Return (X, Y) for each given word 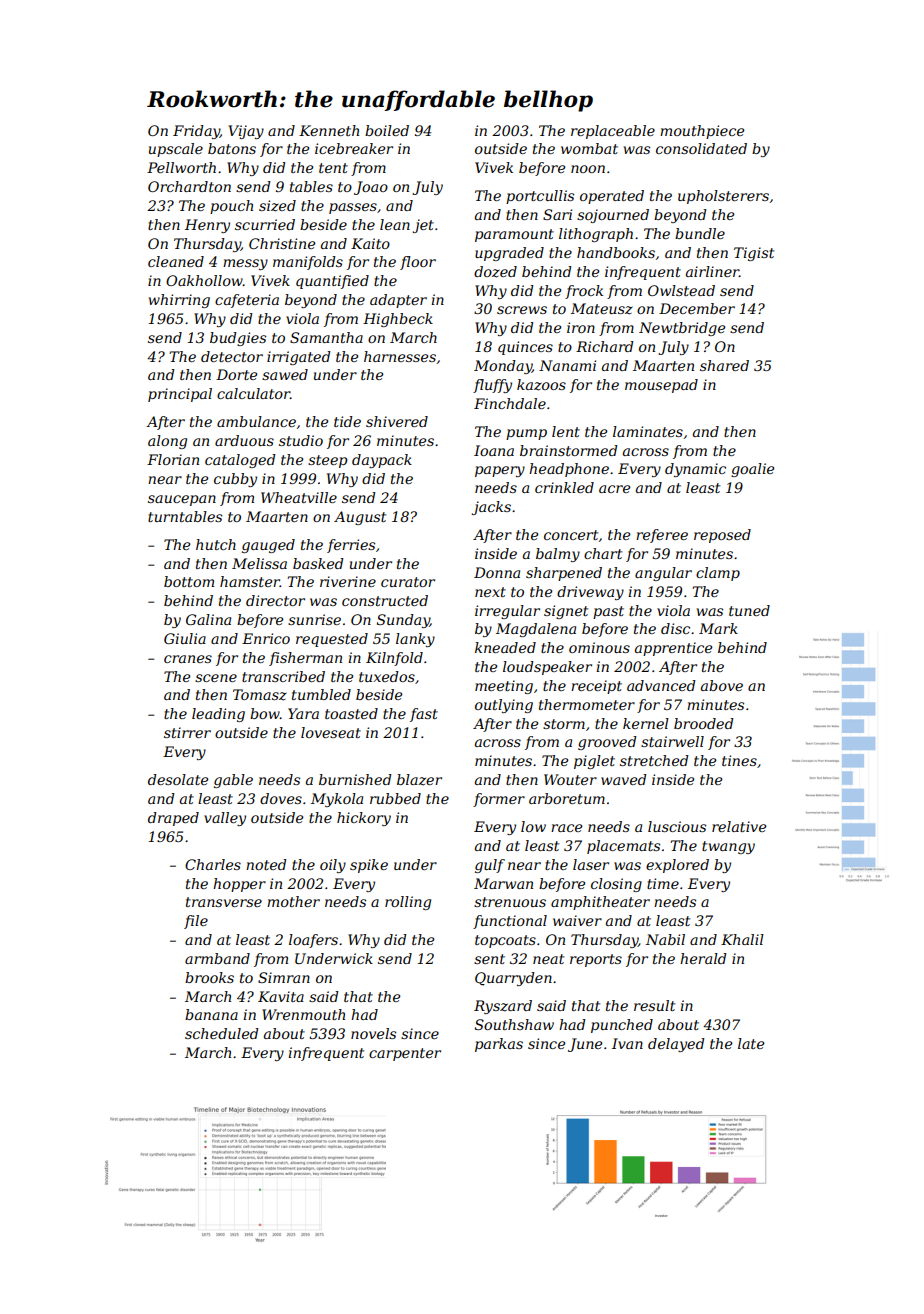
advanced (661, 685)
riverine (348, 581)
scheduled (222, 1033)
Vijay (246, 132)
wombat (589, 148)
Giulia (185, 638)
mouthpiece (702, 132)
